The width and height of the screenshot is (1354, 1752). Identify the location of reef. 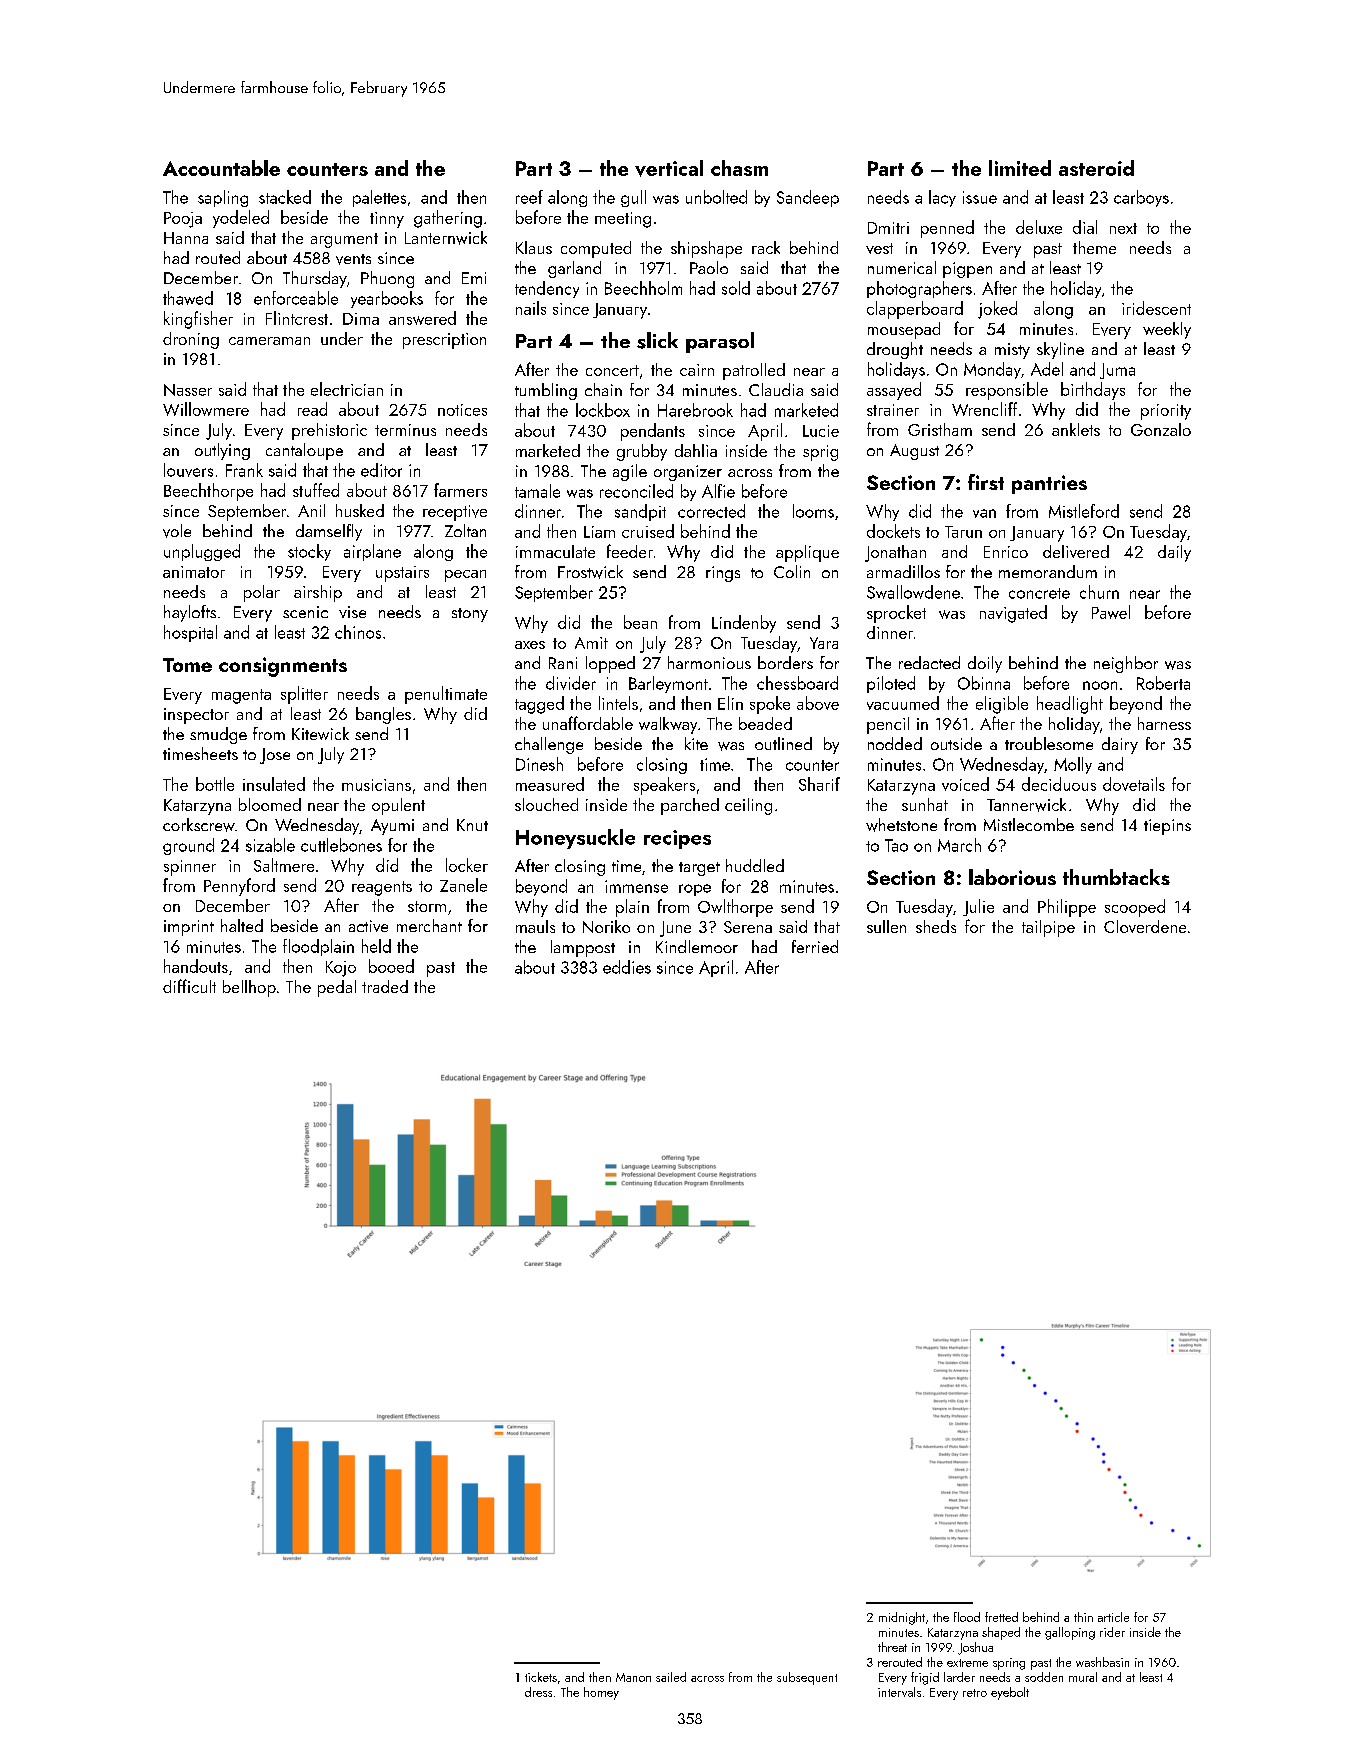
(529, 197).
